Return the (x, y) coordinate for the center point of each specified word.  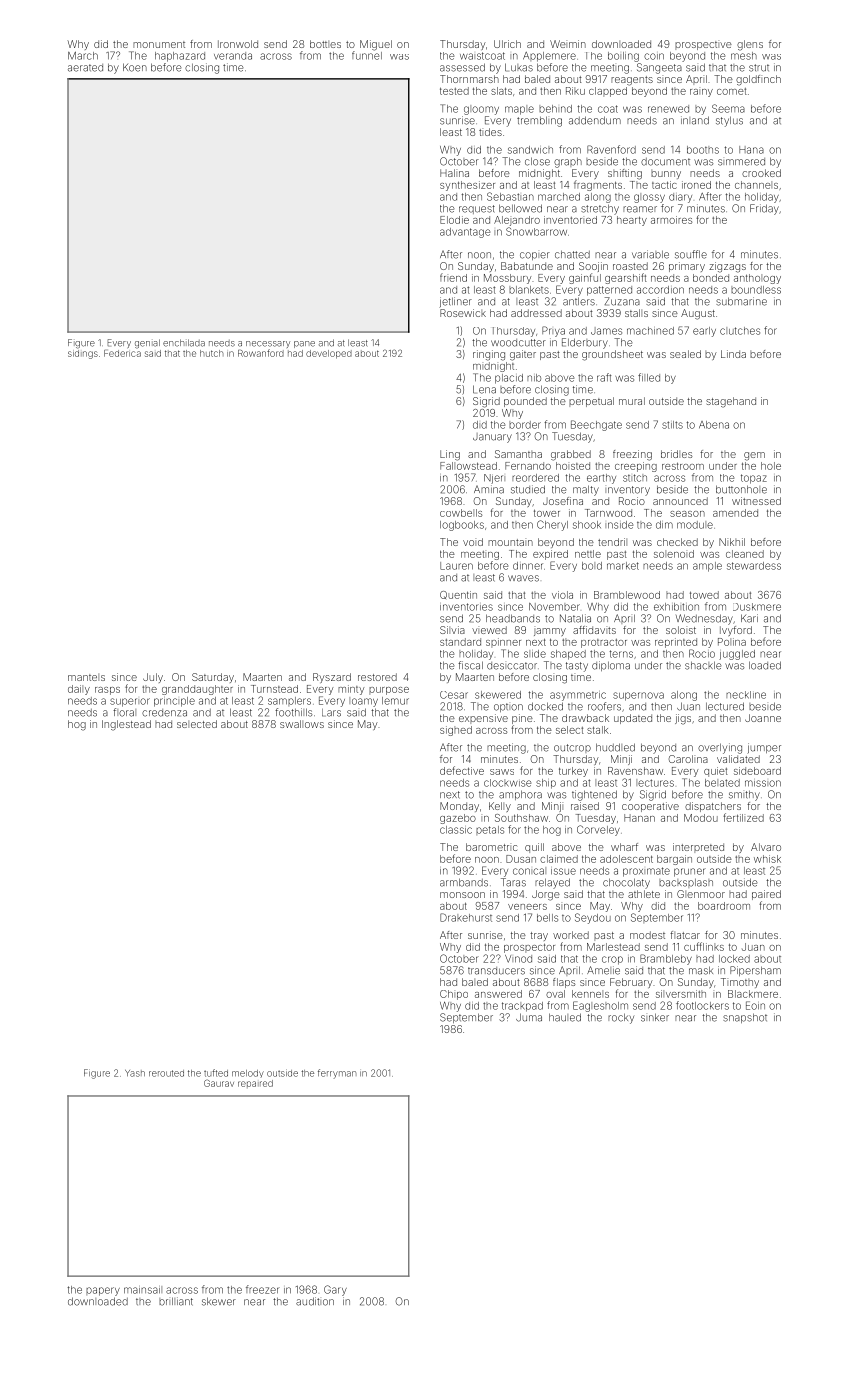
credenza (164, 713)
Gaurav (219, 1083)
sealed (685, 354)
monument (159, 44)
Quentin (458, 595)
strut (759, 68)
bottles (325, 44)
